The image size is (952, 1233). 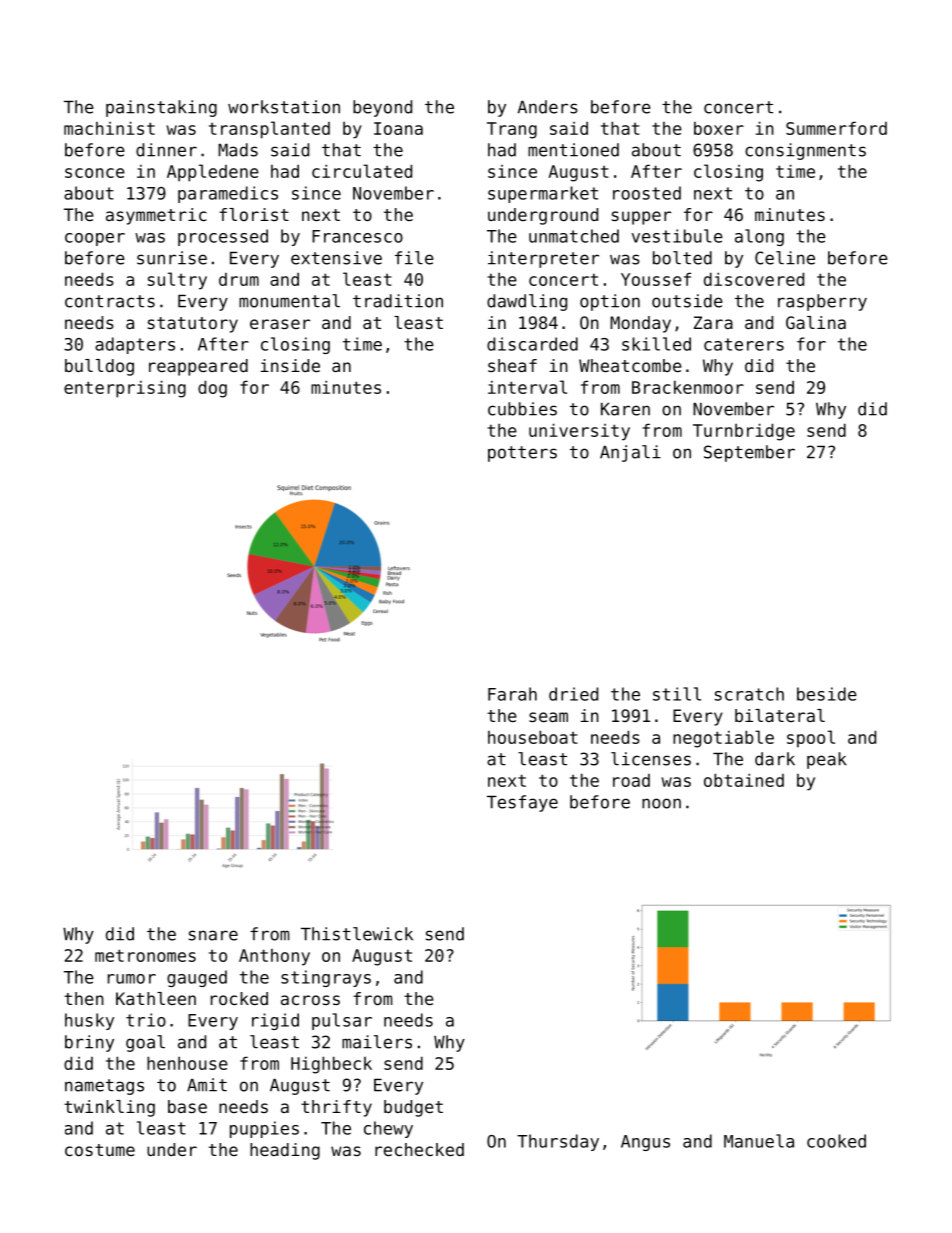 I want to click on inside, so click(x=290, y=365).
